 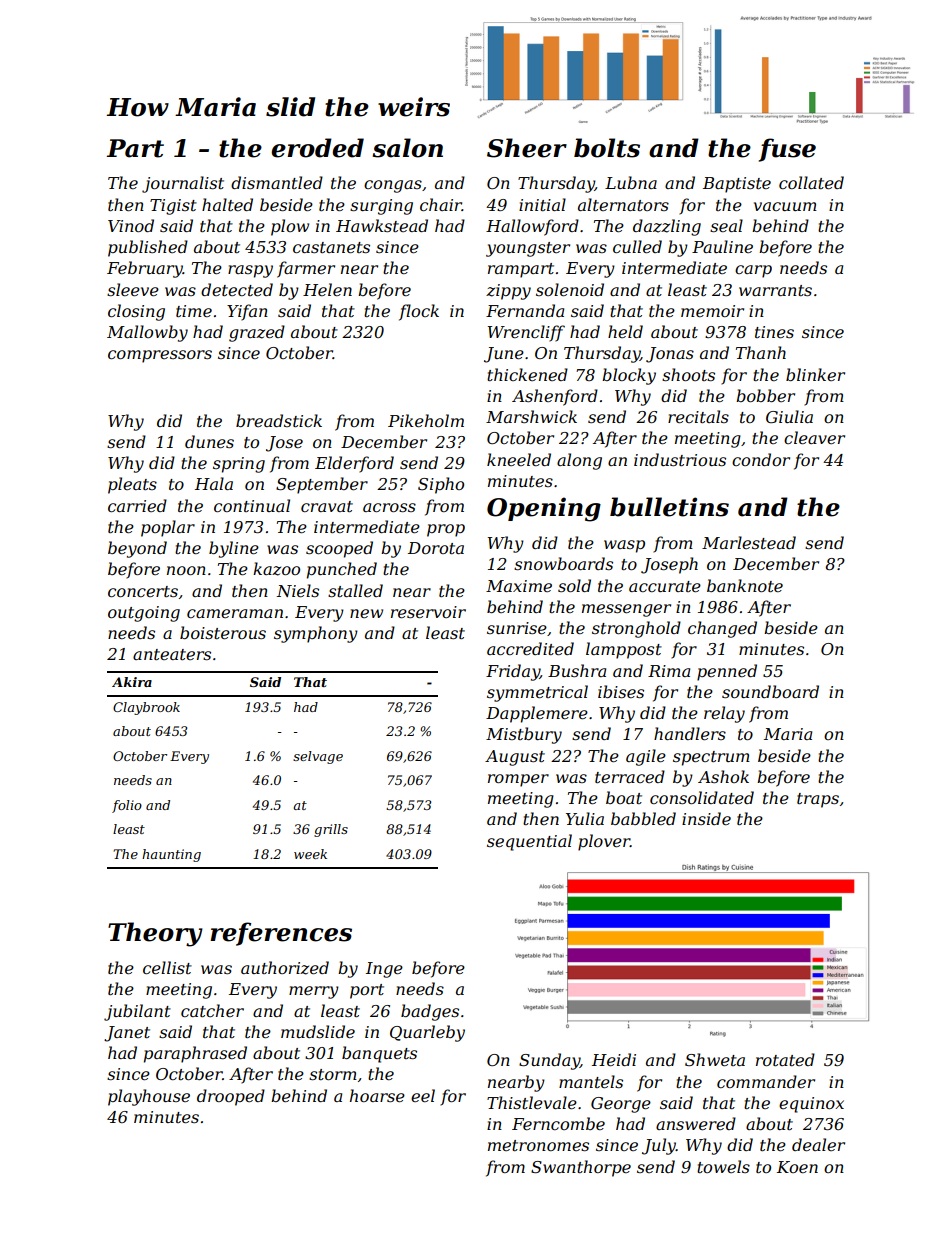 I want to click on fuse, so click(x=787, y=150).
